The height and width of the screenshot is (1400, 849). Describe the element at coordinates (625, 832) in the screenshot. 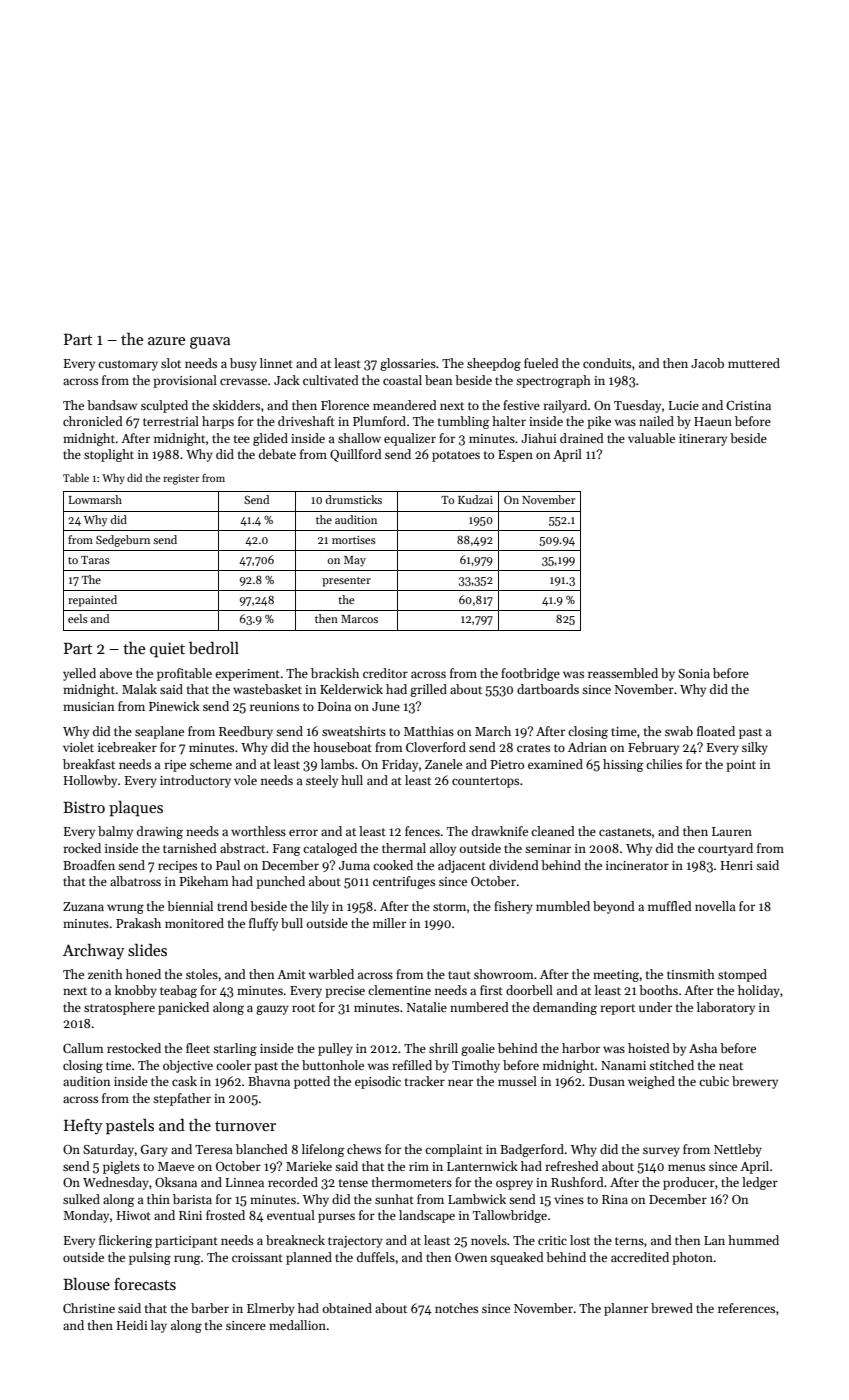

I see `castanets` at that location.
